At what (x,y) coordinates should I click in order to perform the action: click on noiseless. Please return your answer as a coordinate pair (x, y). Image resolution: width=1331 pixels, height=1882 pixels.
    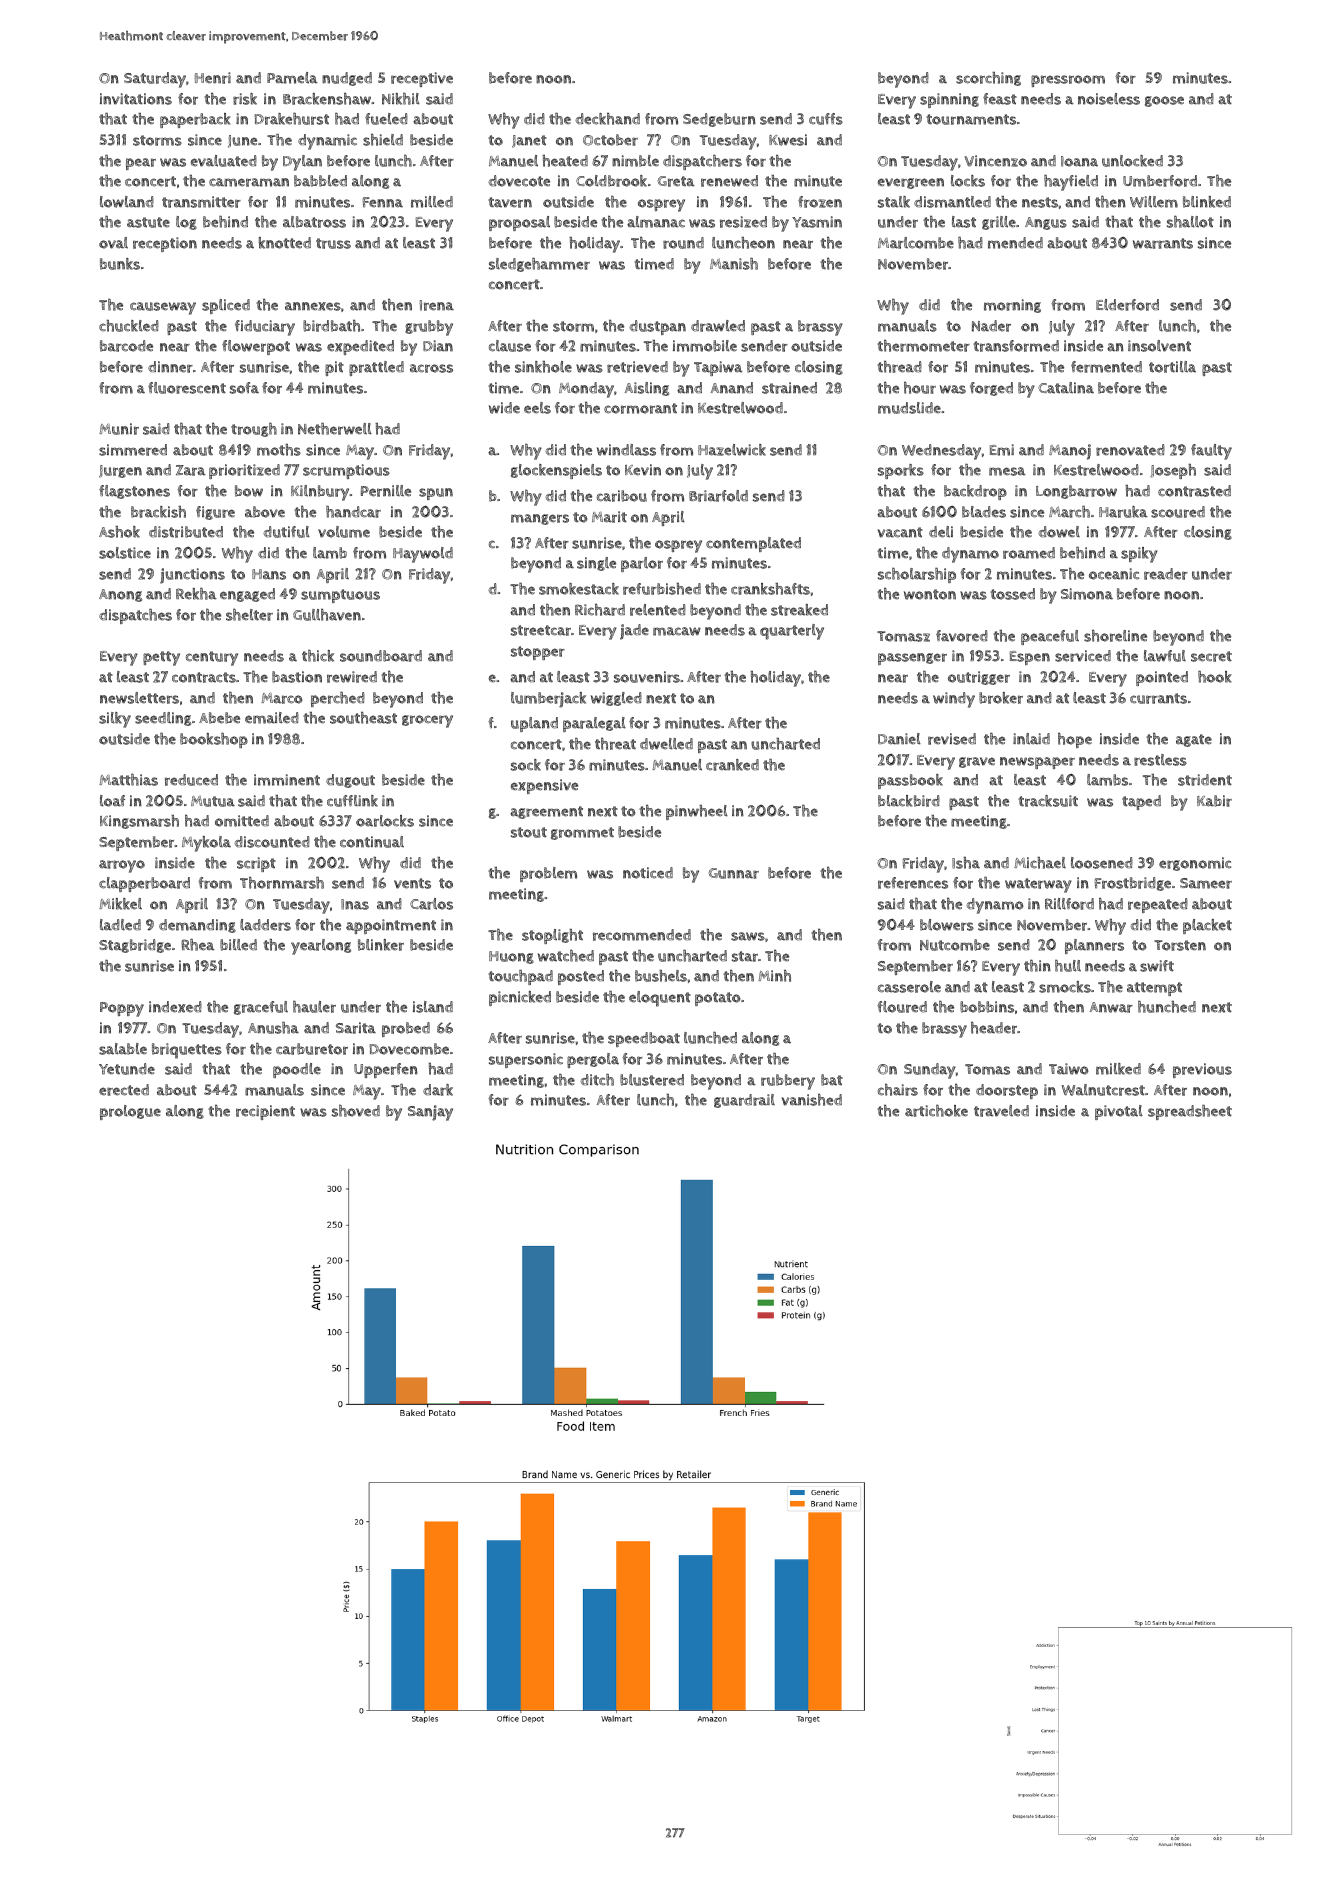
    Looking at the image, I should click on (1109, 99).
